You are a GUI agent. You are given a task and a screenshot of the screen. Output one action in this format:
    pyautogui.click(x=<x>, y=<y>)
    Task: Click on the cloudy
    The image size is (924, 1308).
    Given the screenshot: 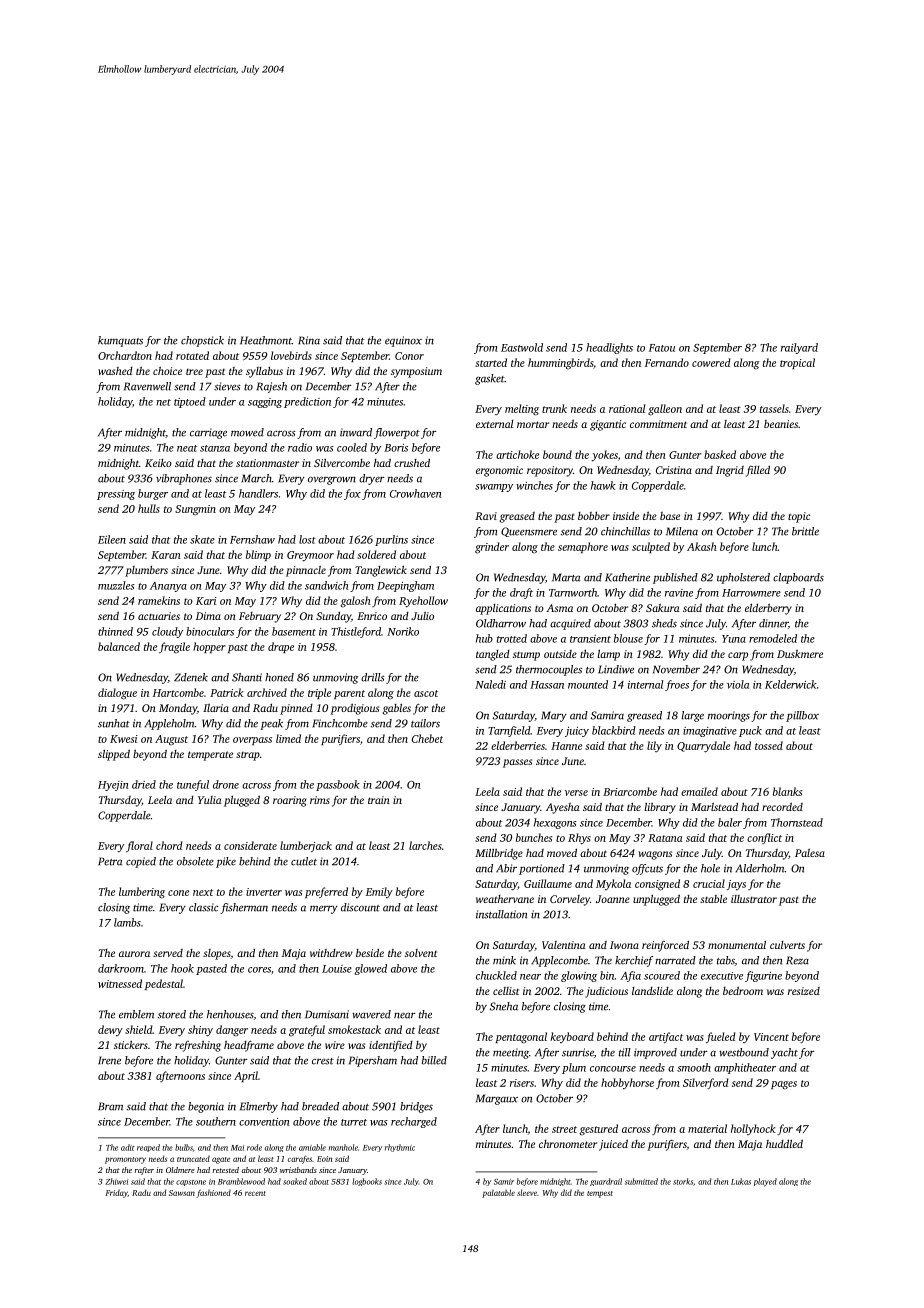 What is the action you would take?
    pyautogui.click(x=167, y=632)
